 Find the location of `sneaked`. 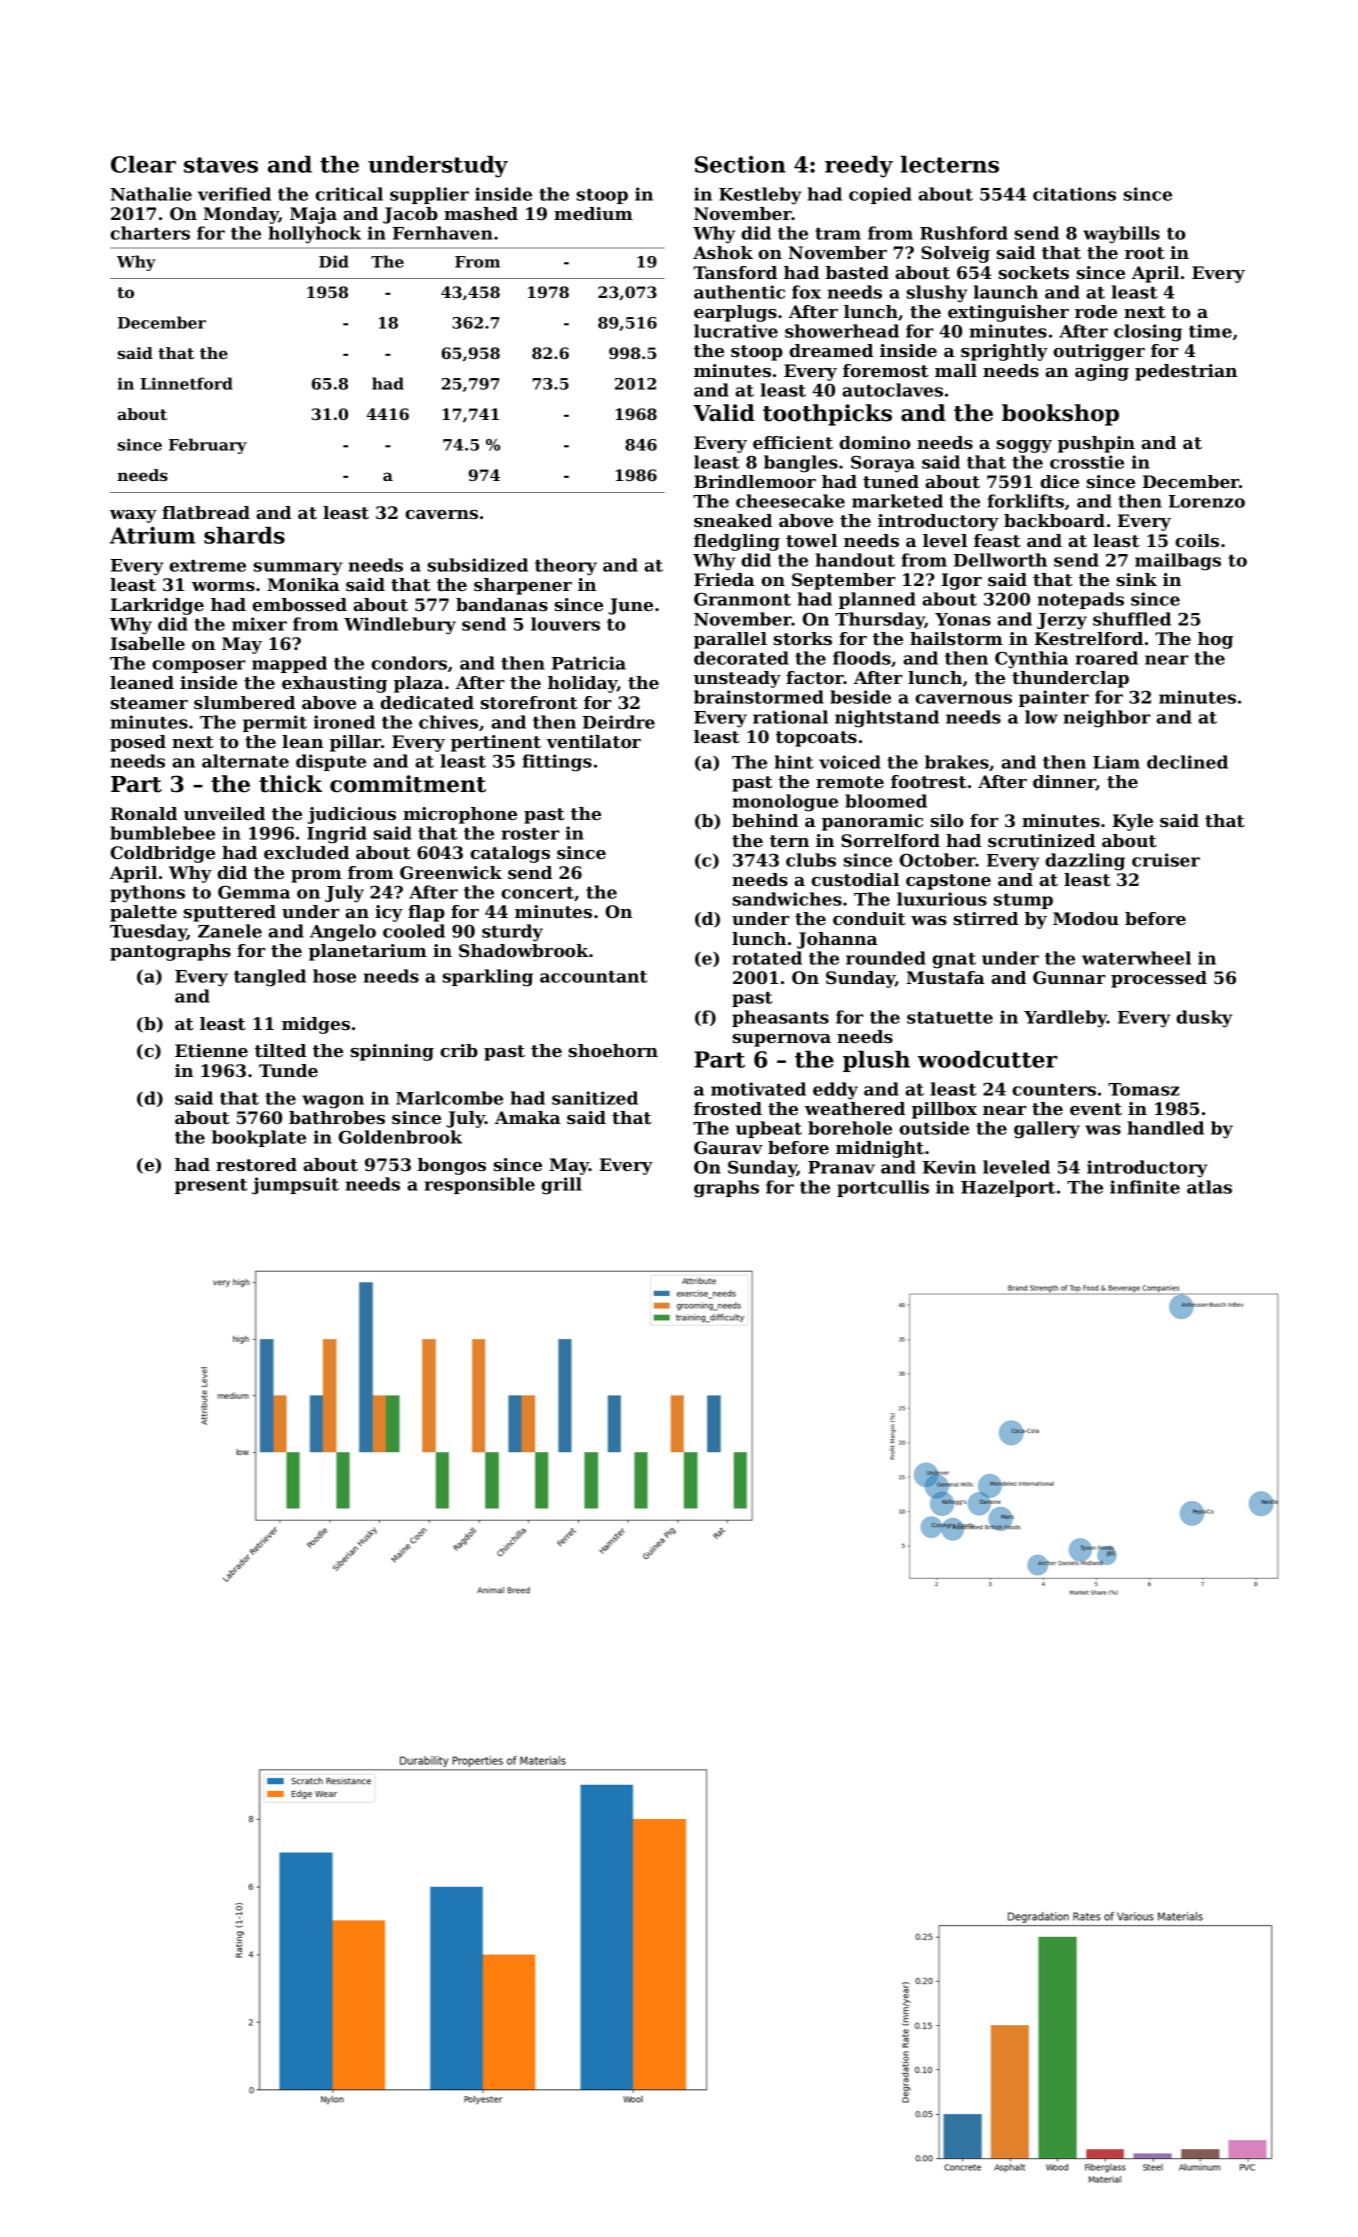

sneaked is located at coordinates (733, 520).
